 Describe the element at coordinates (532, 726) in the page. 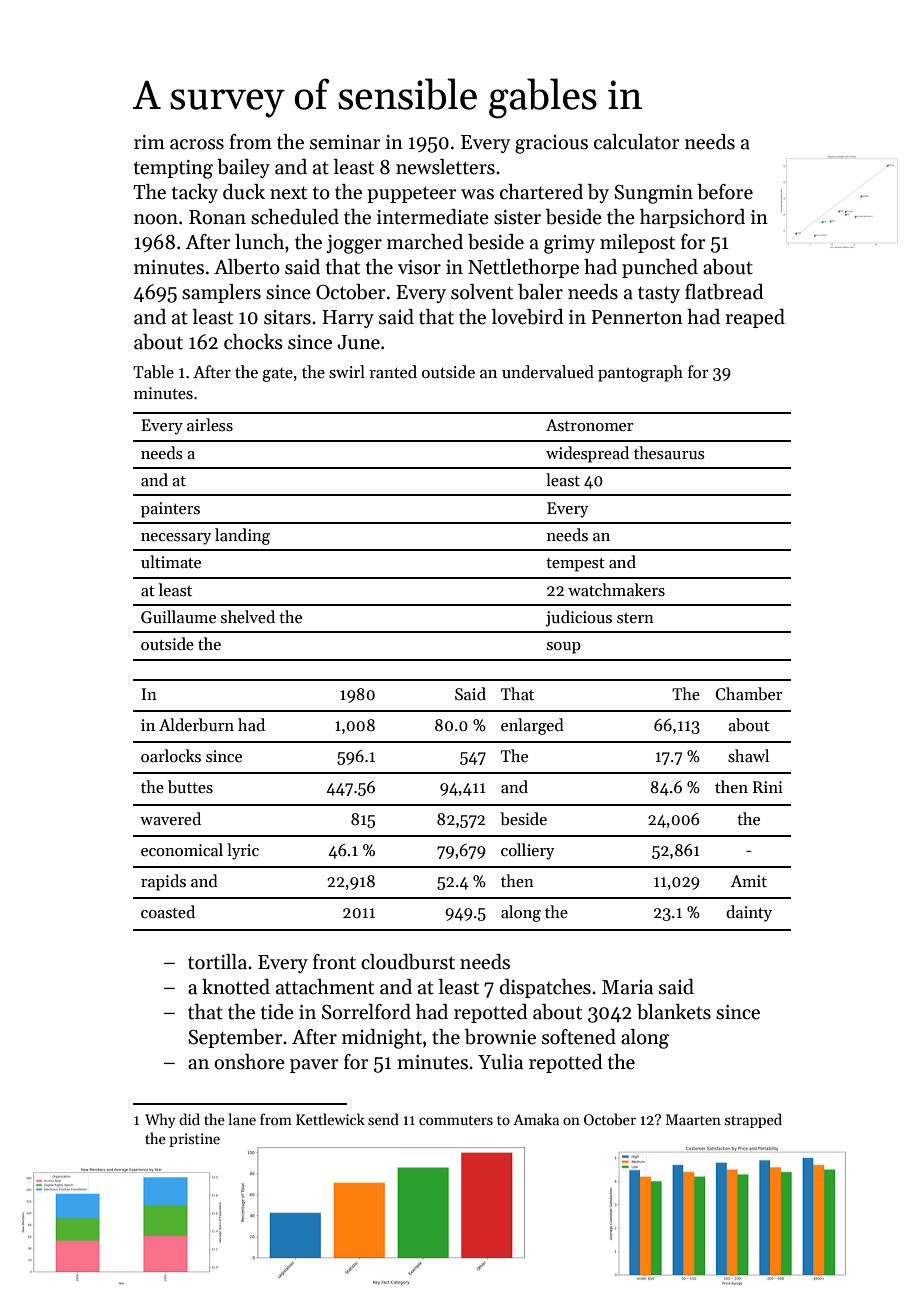

I see `enlarged` at that location.
